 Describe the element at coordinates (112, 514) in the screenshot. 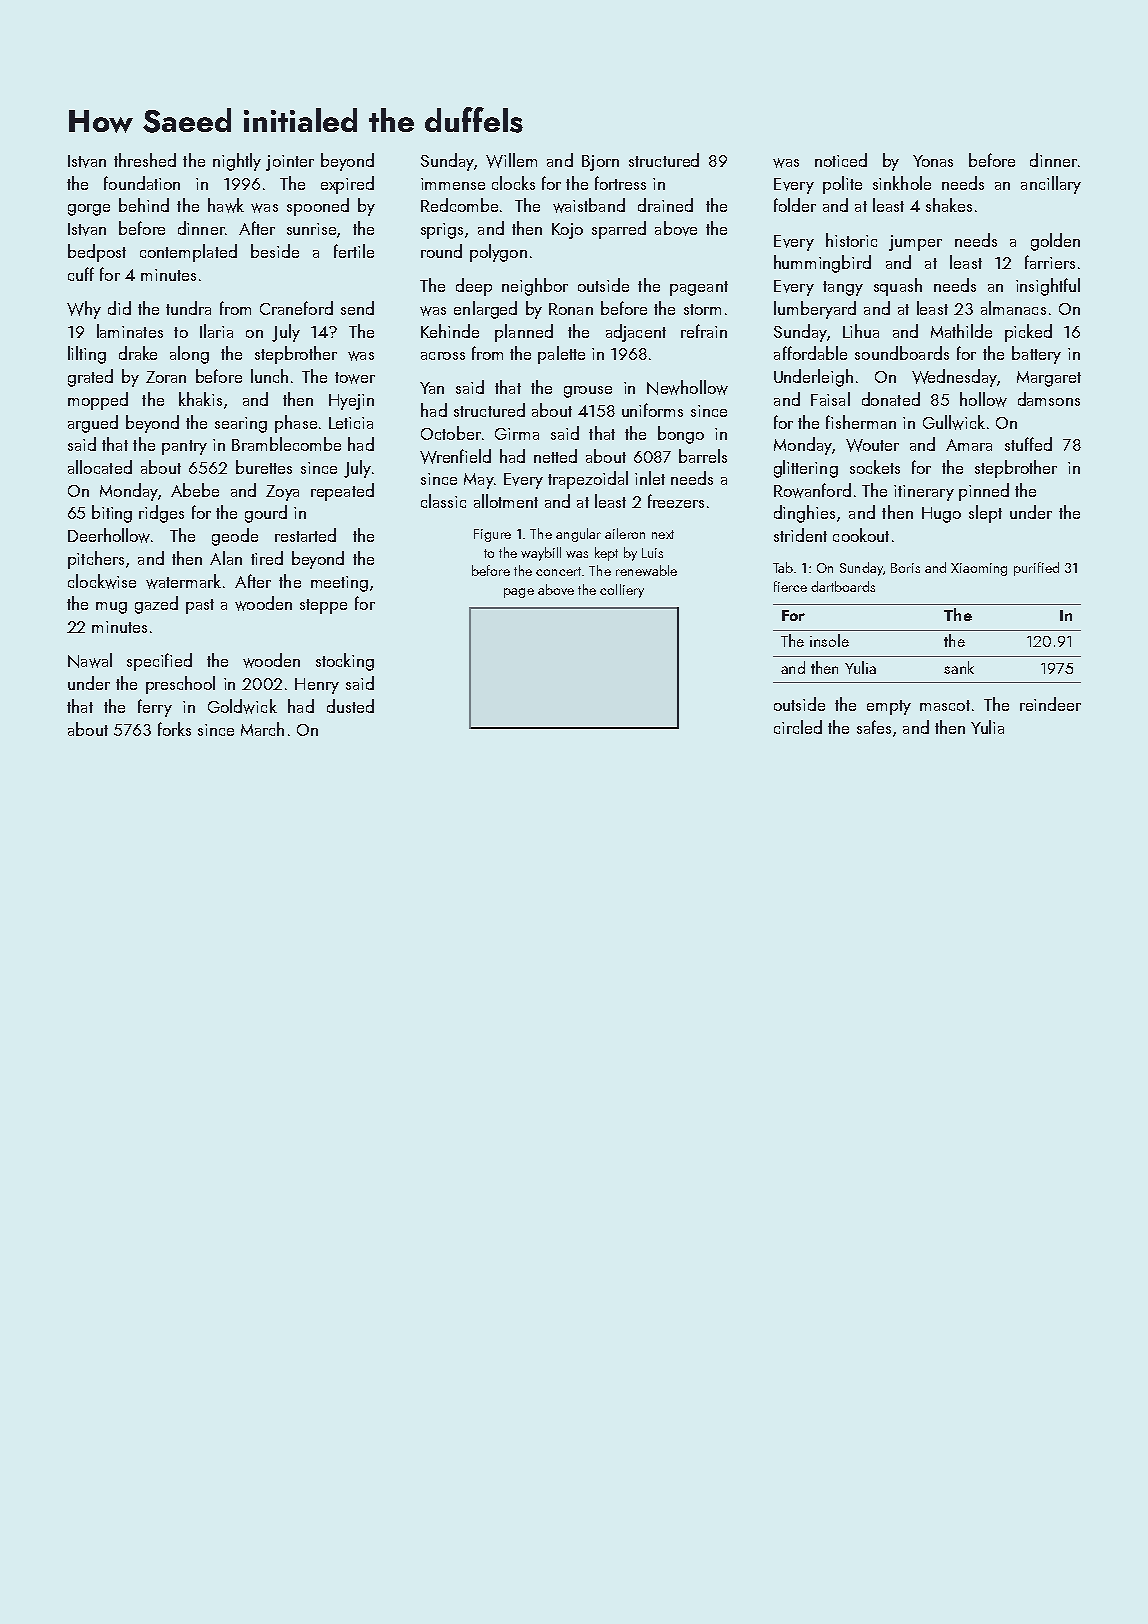

I see `biting` at that location.
